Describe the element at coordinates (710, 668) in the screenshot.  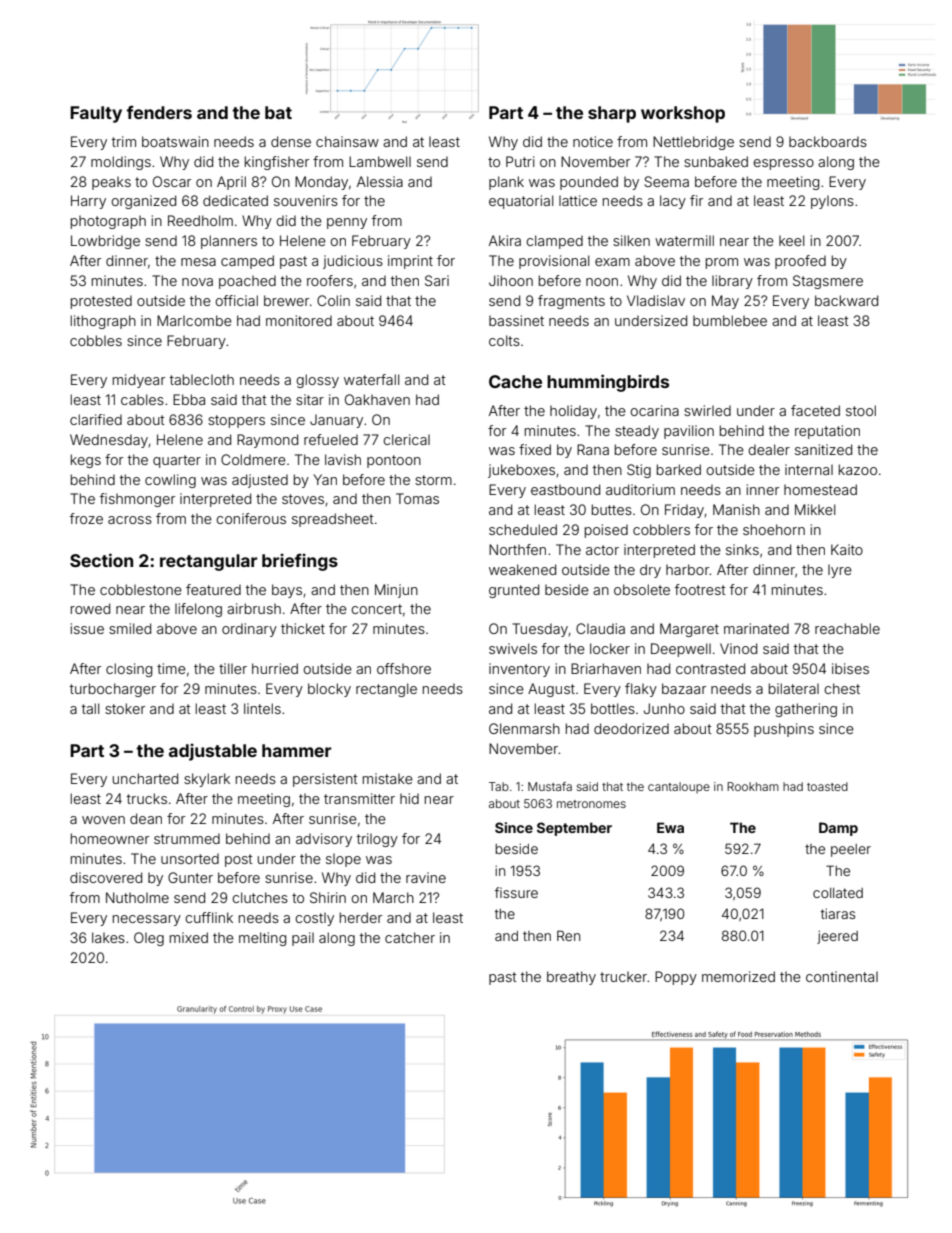
I see `contrasted` at that location.
